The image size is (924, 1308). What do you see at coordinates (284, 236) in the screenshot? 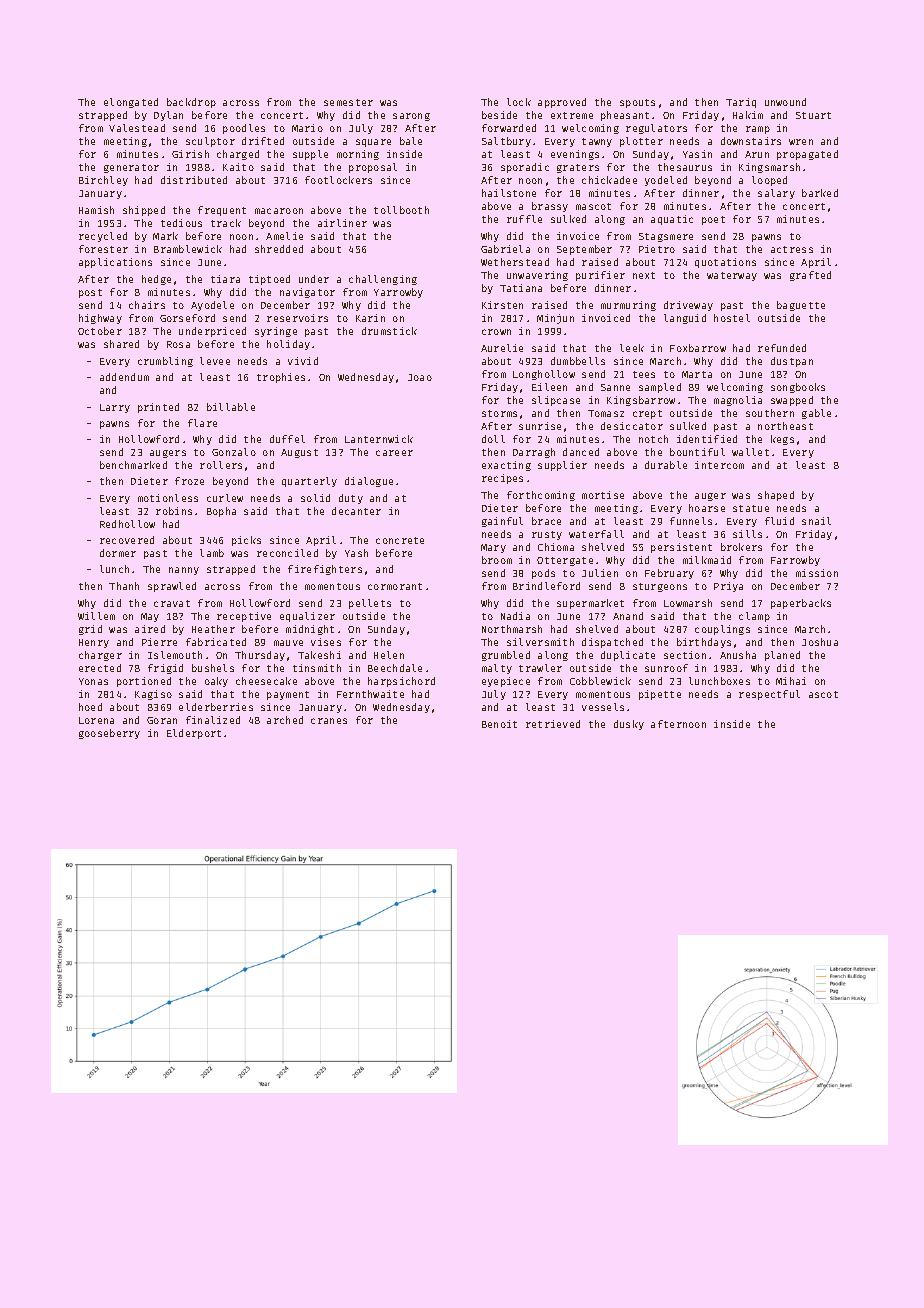
I see `Amelie` at bounding box center [284, 236].
